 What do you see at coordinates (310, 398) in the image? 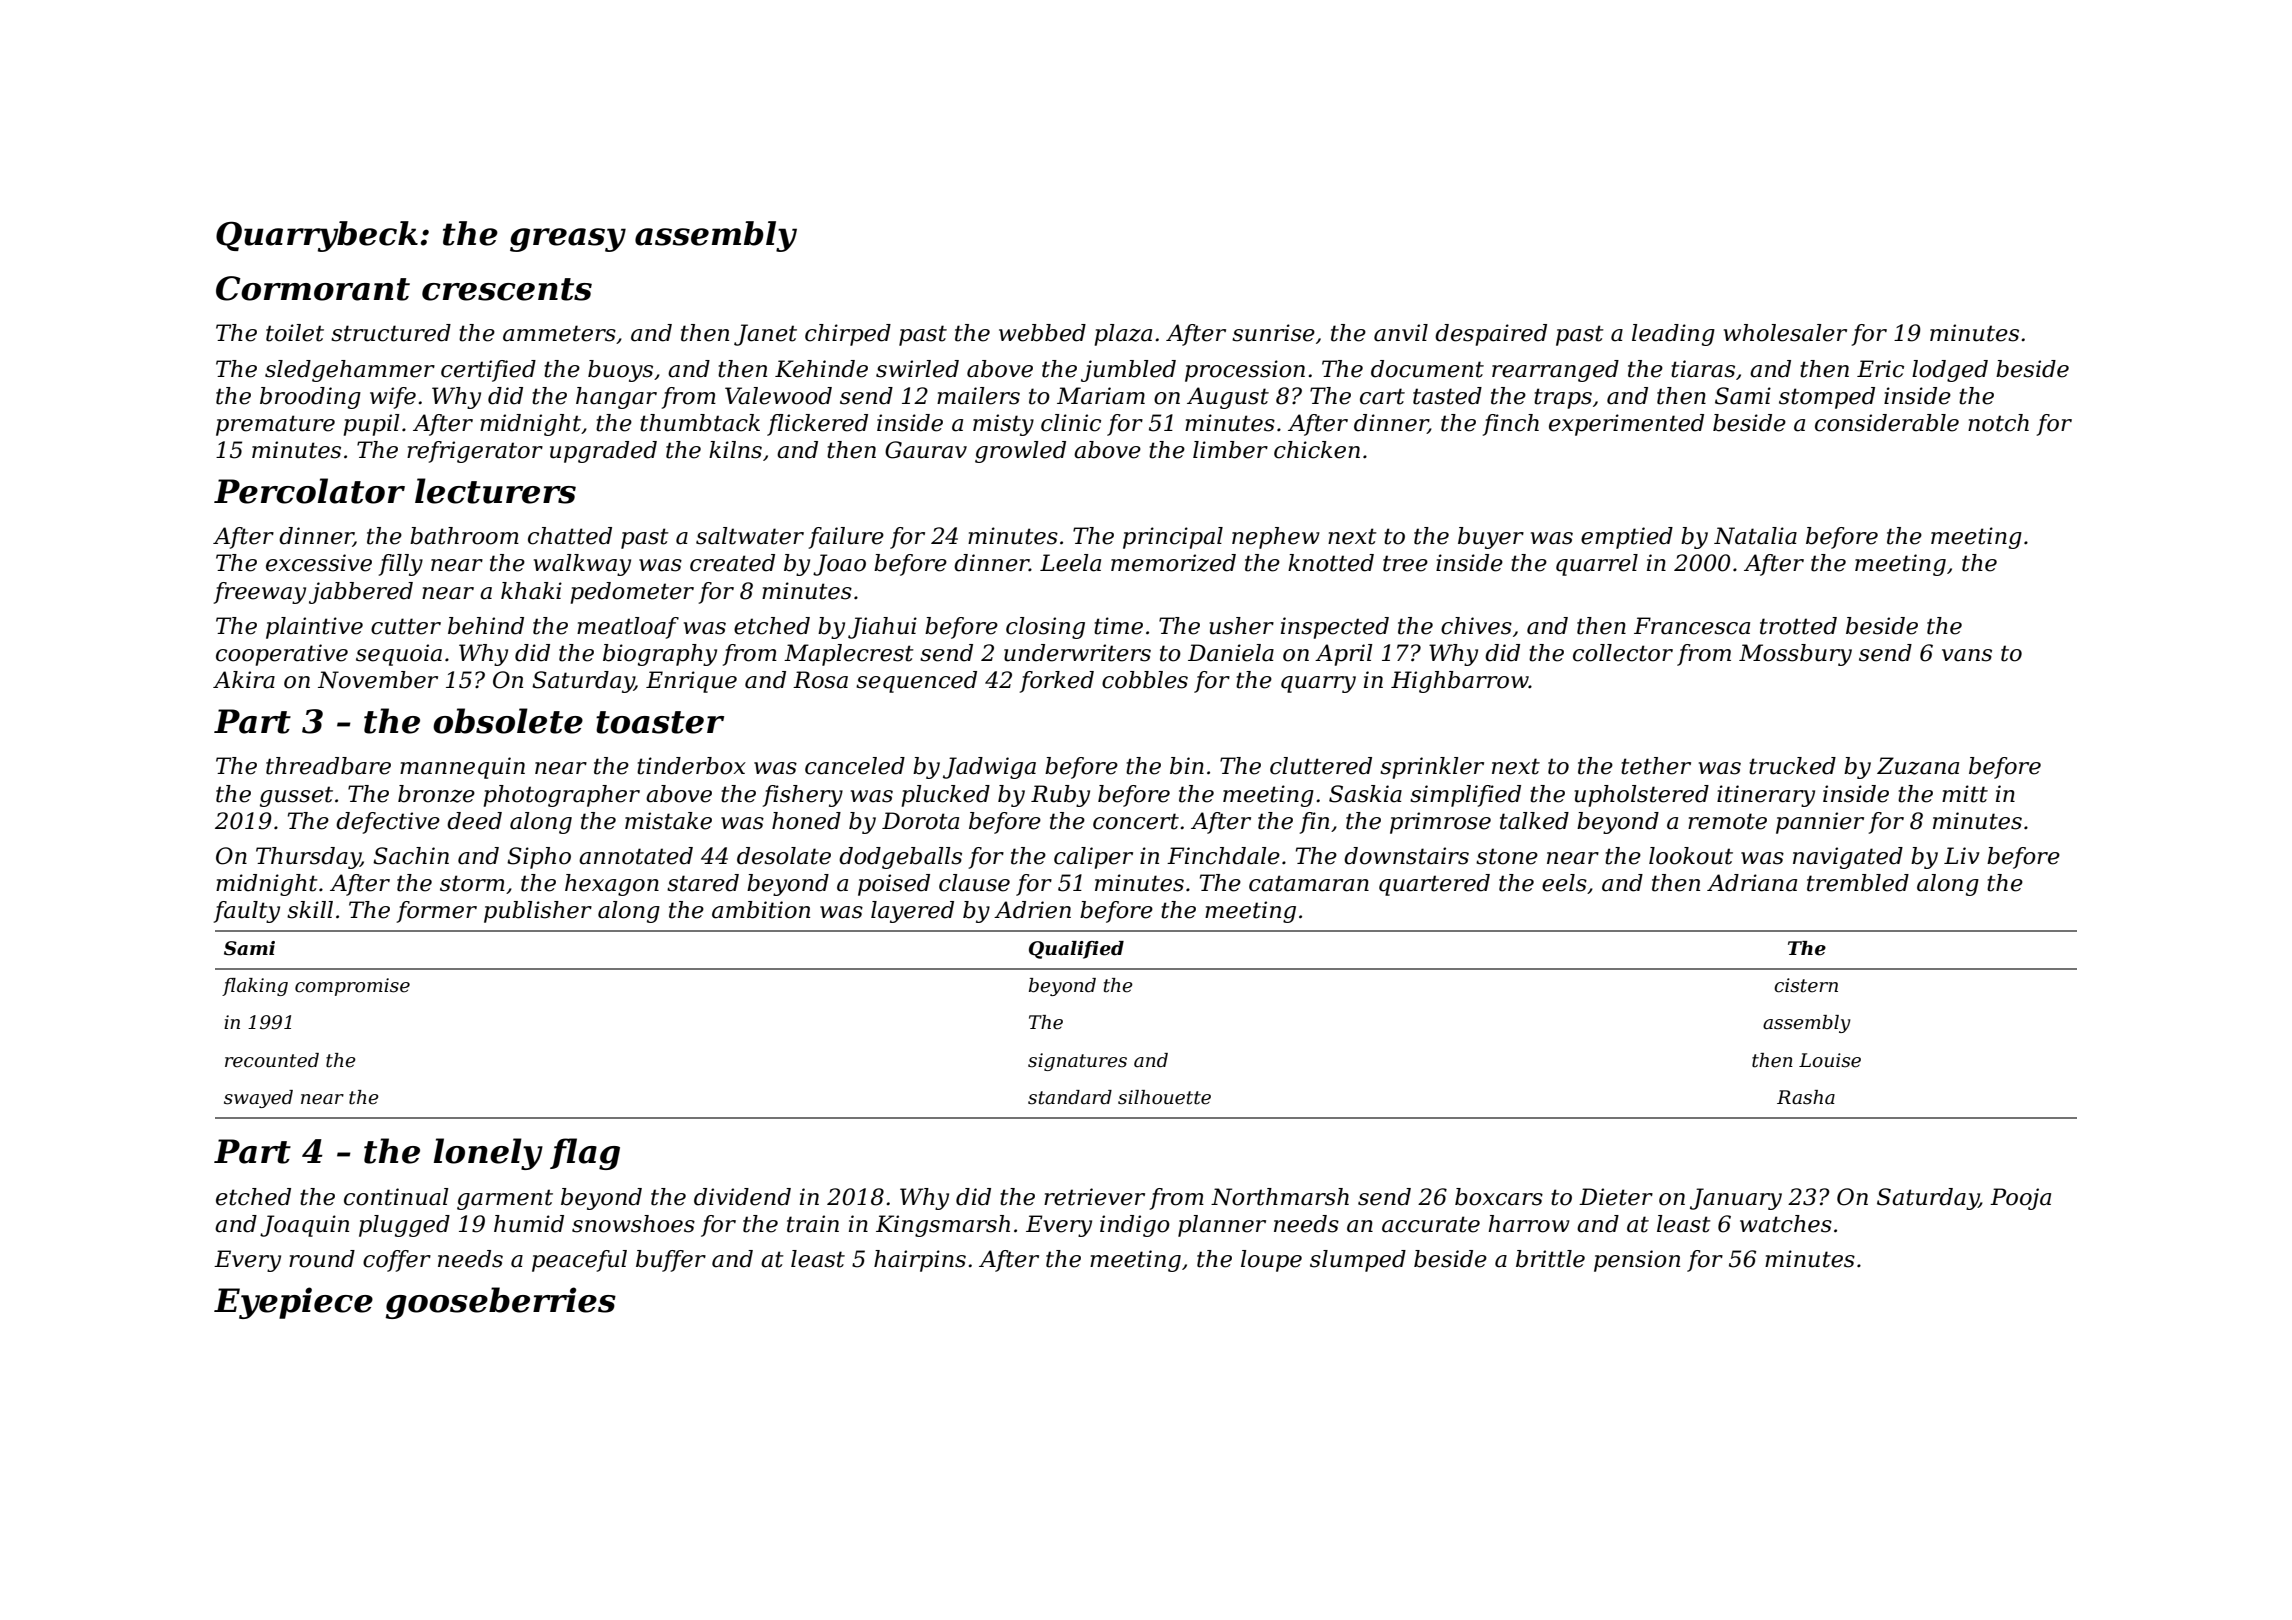
I see `brooding` at bounding box center [310, 398].
